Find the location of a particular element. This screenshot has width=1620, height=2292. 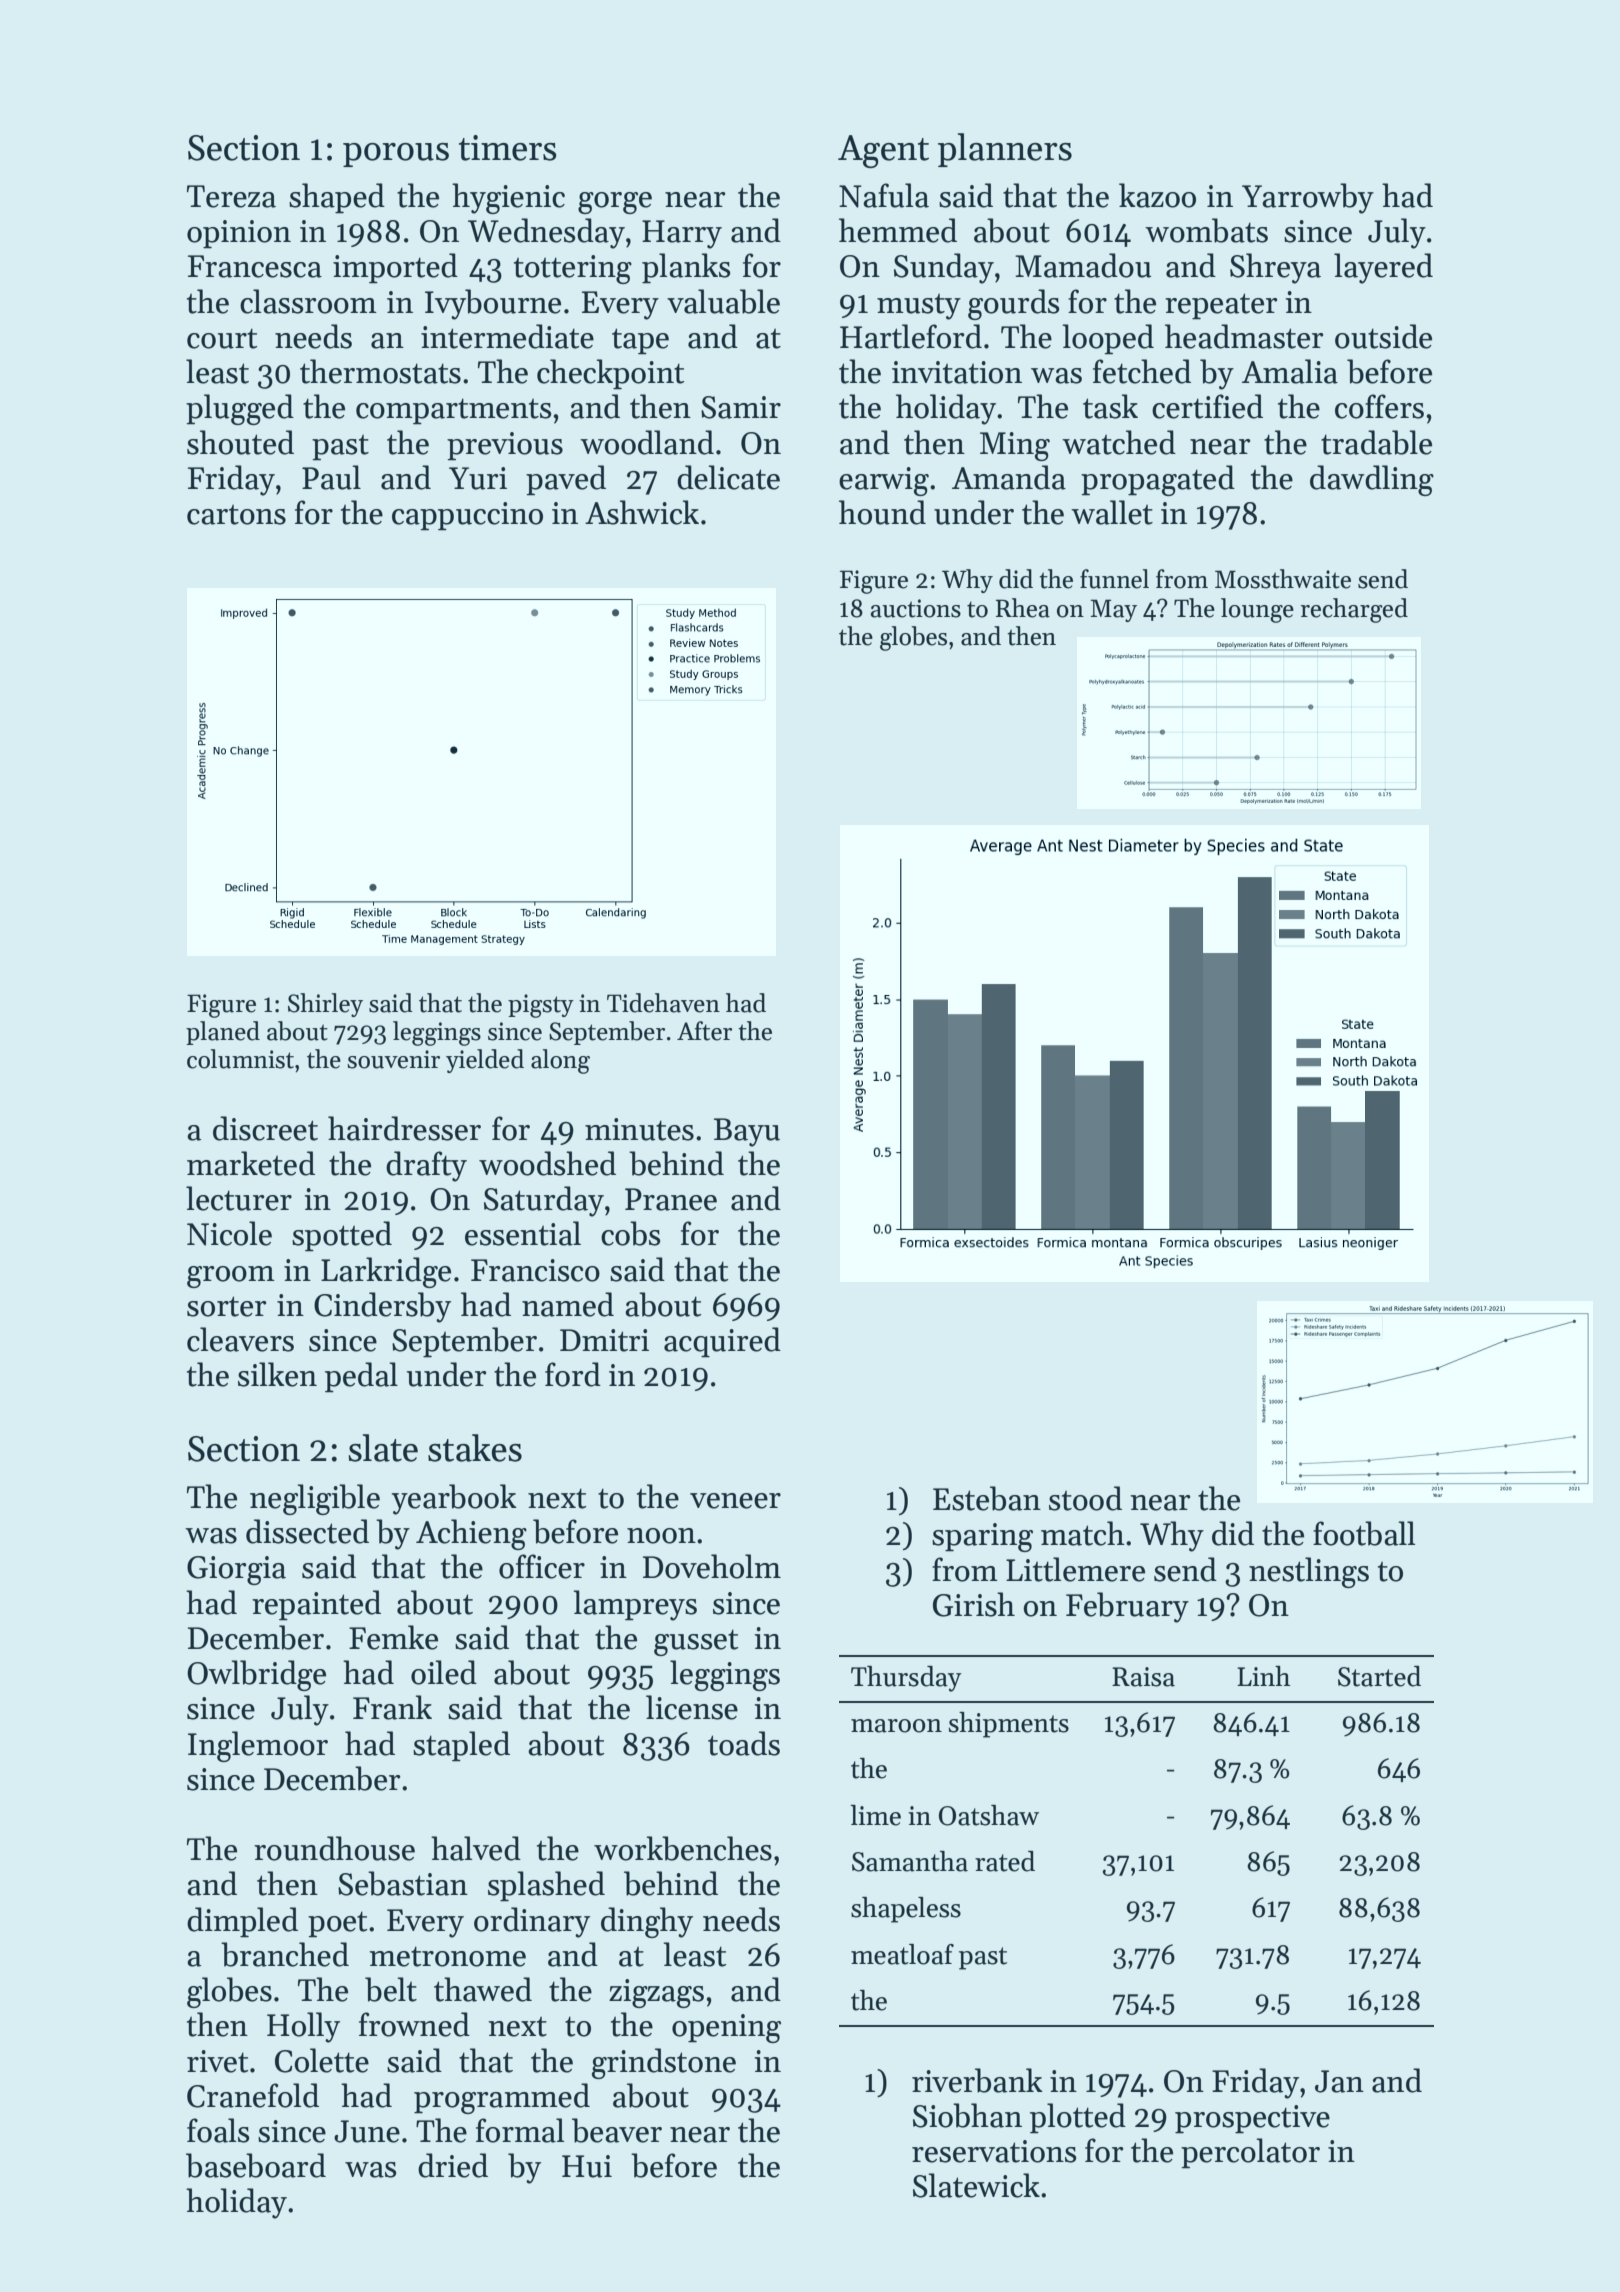

layered is located at coordinates (1383, 268).
